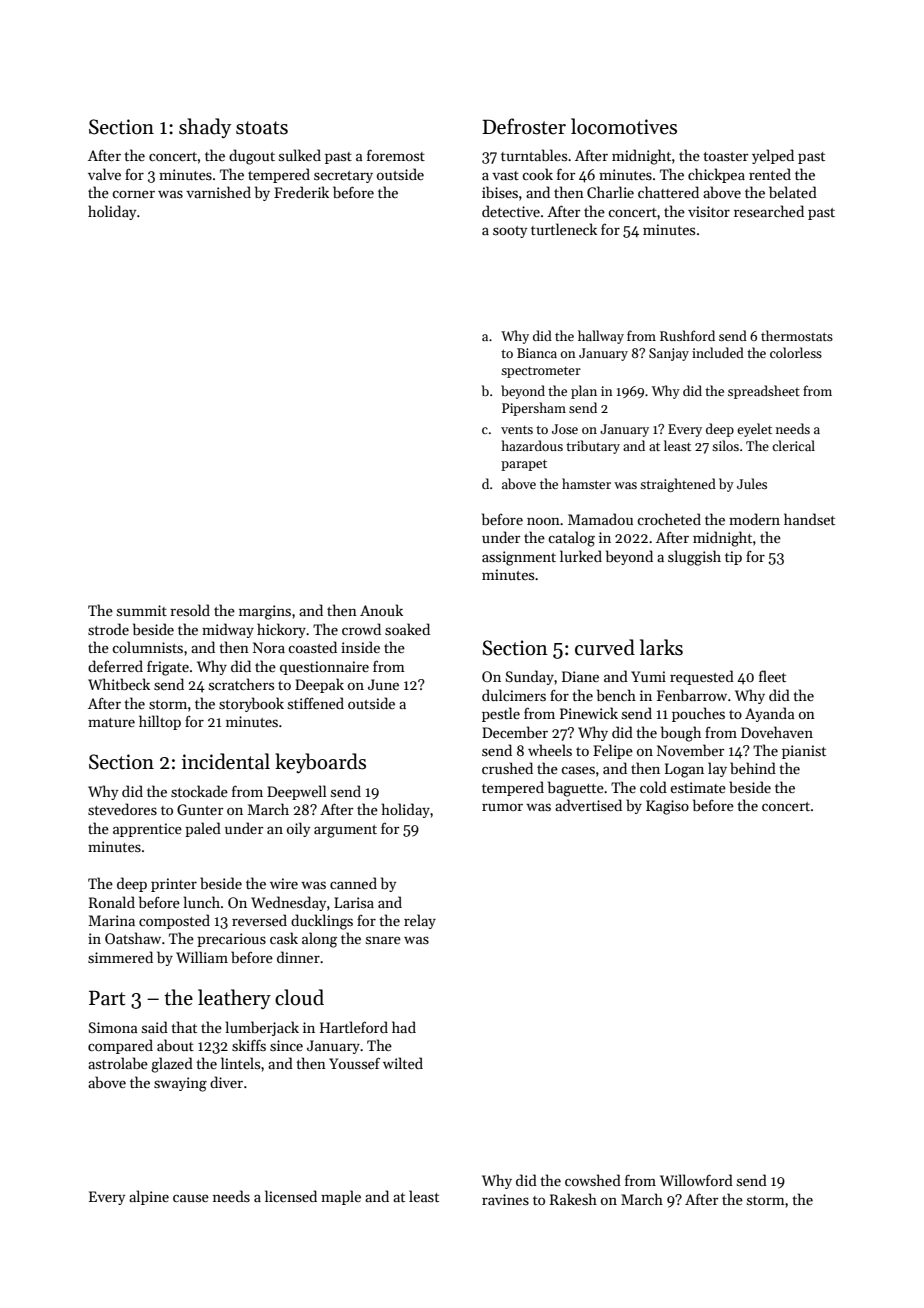 Image resolution: width=924 pixels, height=1308 pixels. What do you see at coordinates (420, 921) in the image?
I see `relay` at bounding box center [420, 921].
